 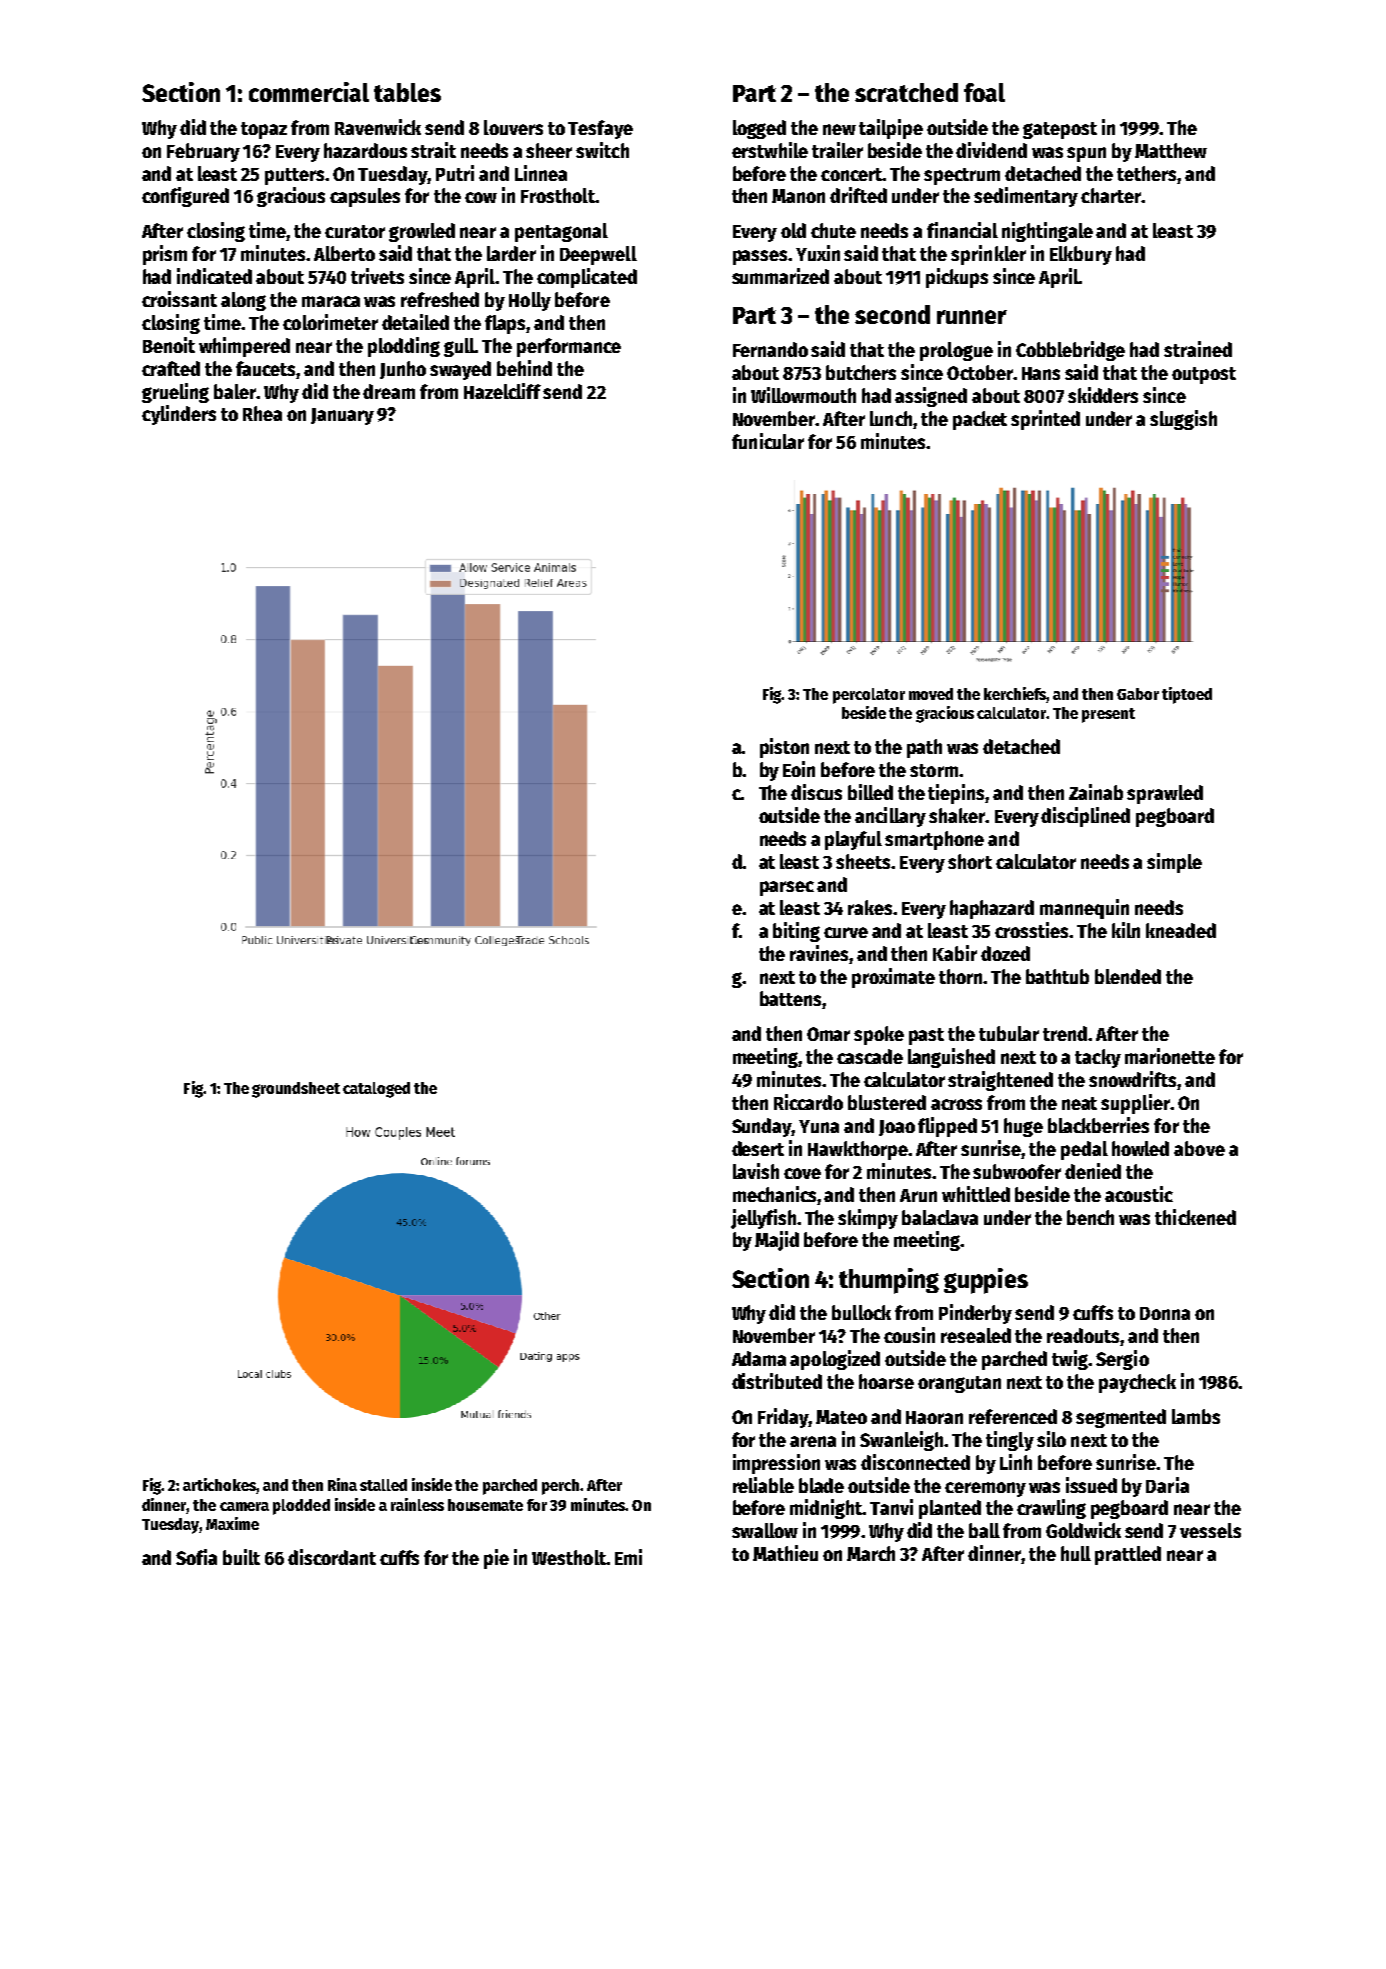 I want to click on discordant, so click(x=332, y=1557).
